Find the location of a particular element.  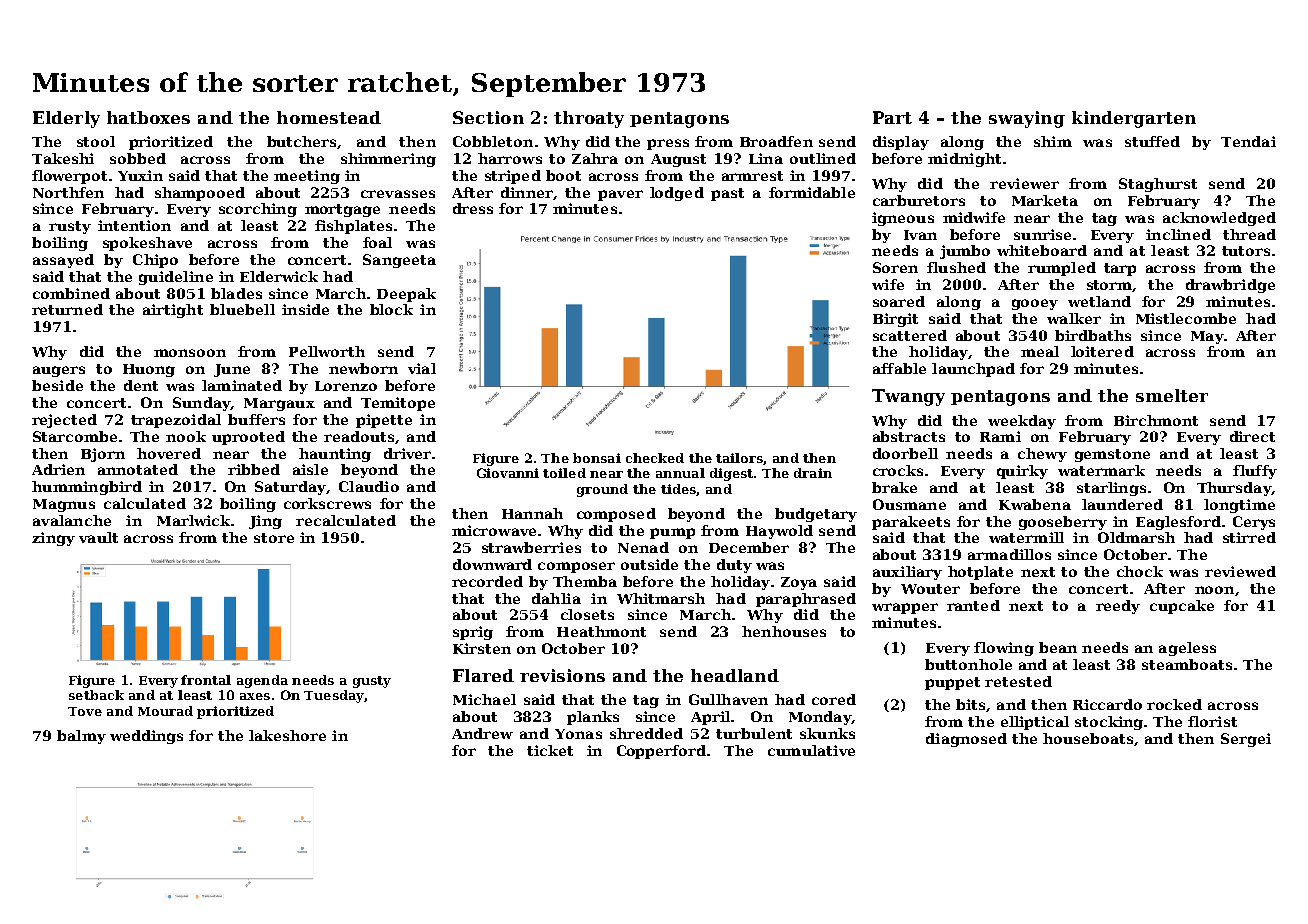

frontal is located at coordinates (206, 680).
